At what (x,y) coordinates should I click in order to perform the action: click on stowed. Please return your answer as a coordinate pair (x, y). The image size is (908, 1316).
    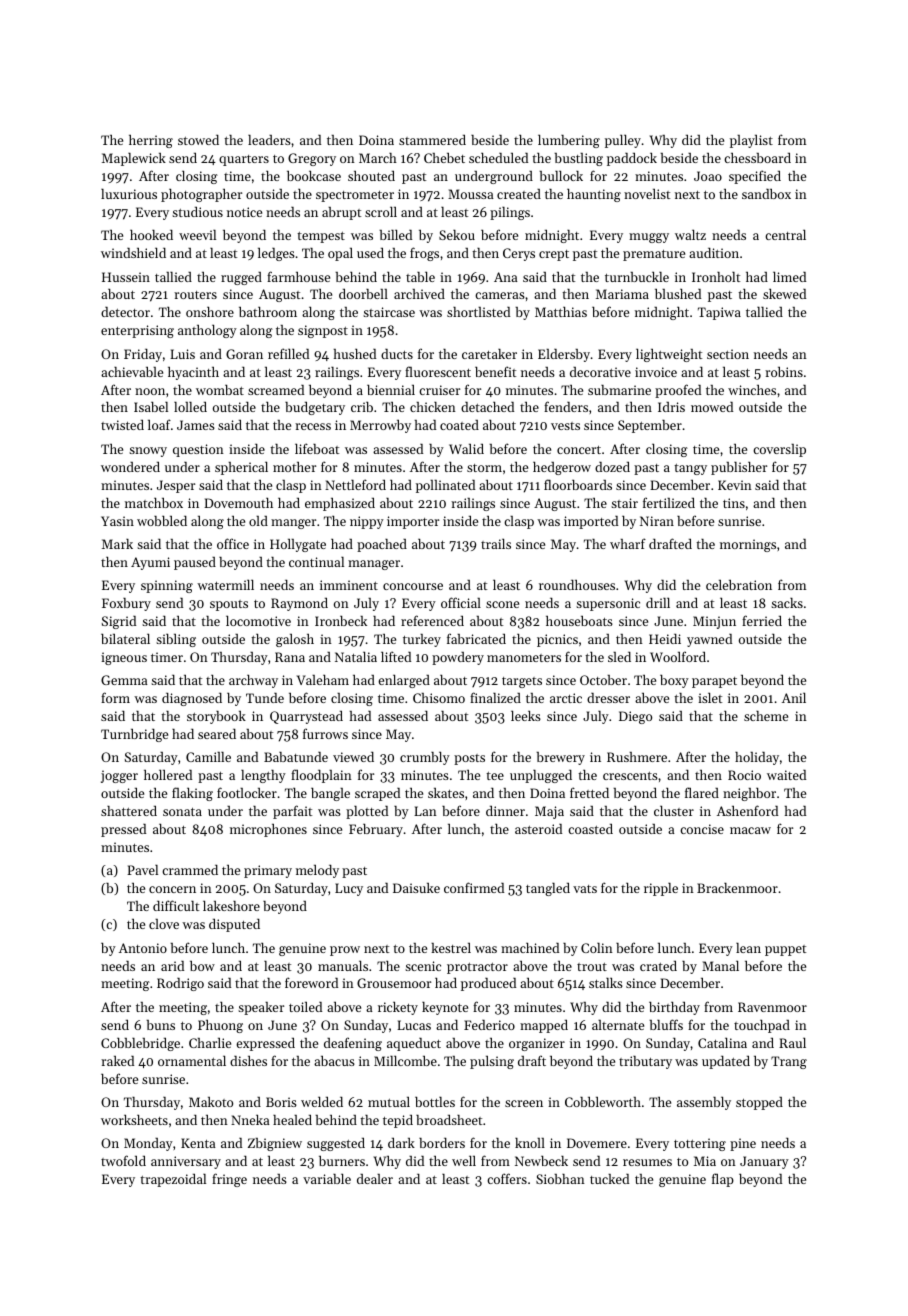
    Looking at the image, I should click on (198, 140).
